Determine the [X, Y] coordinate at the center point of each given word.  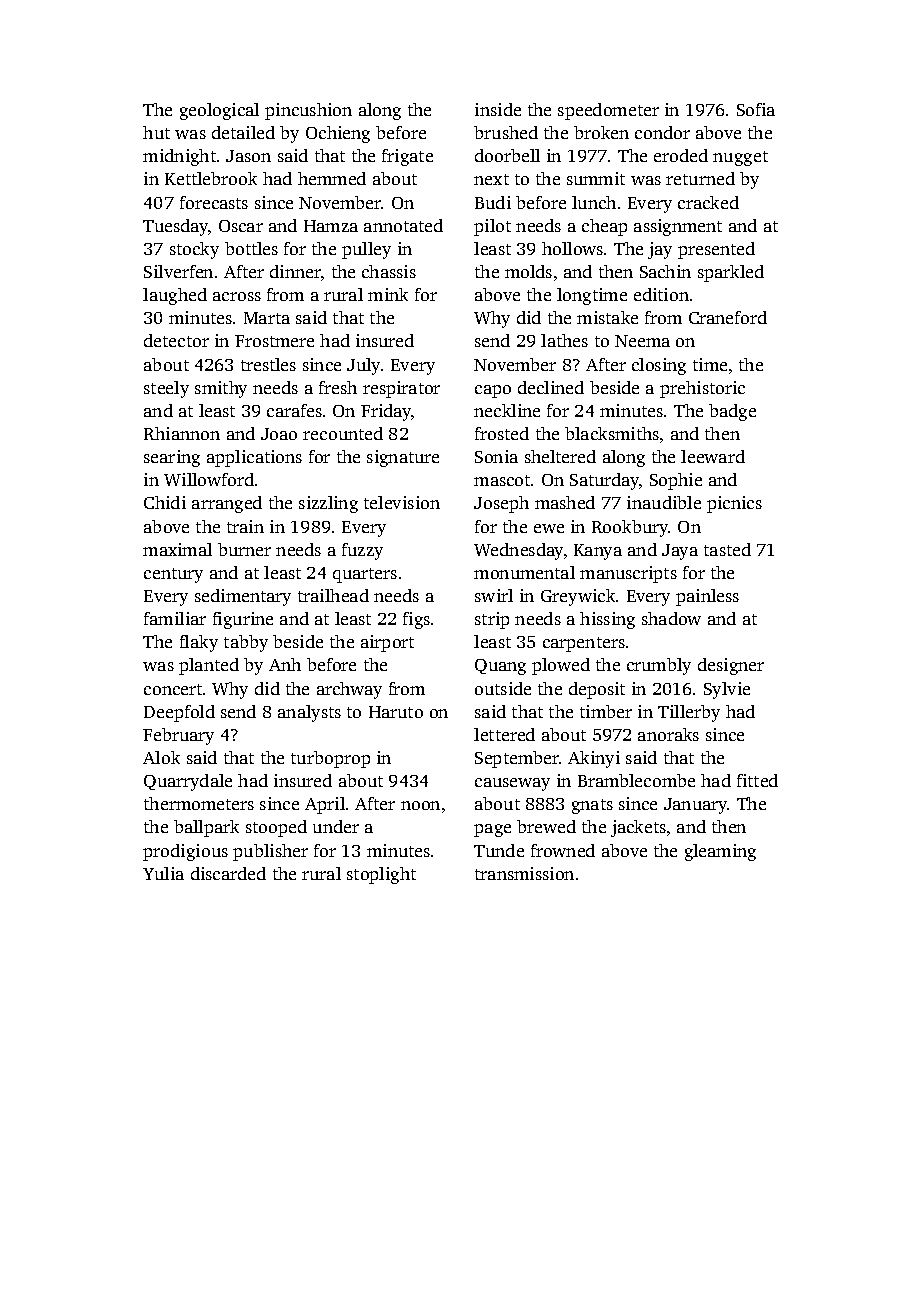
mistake [607, 317]
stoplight [381, 875]
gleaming [720, 852]
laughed [175, 296]
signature [403, 458]
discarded [228, 873]
